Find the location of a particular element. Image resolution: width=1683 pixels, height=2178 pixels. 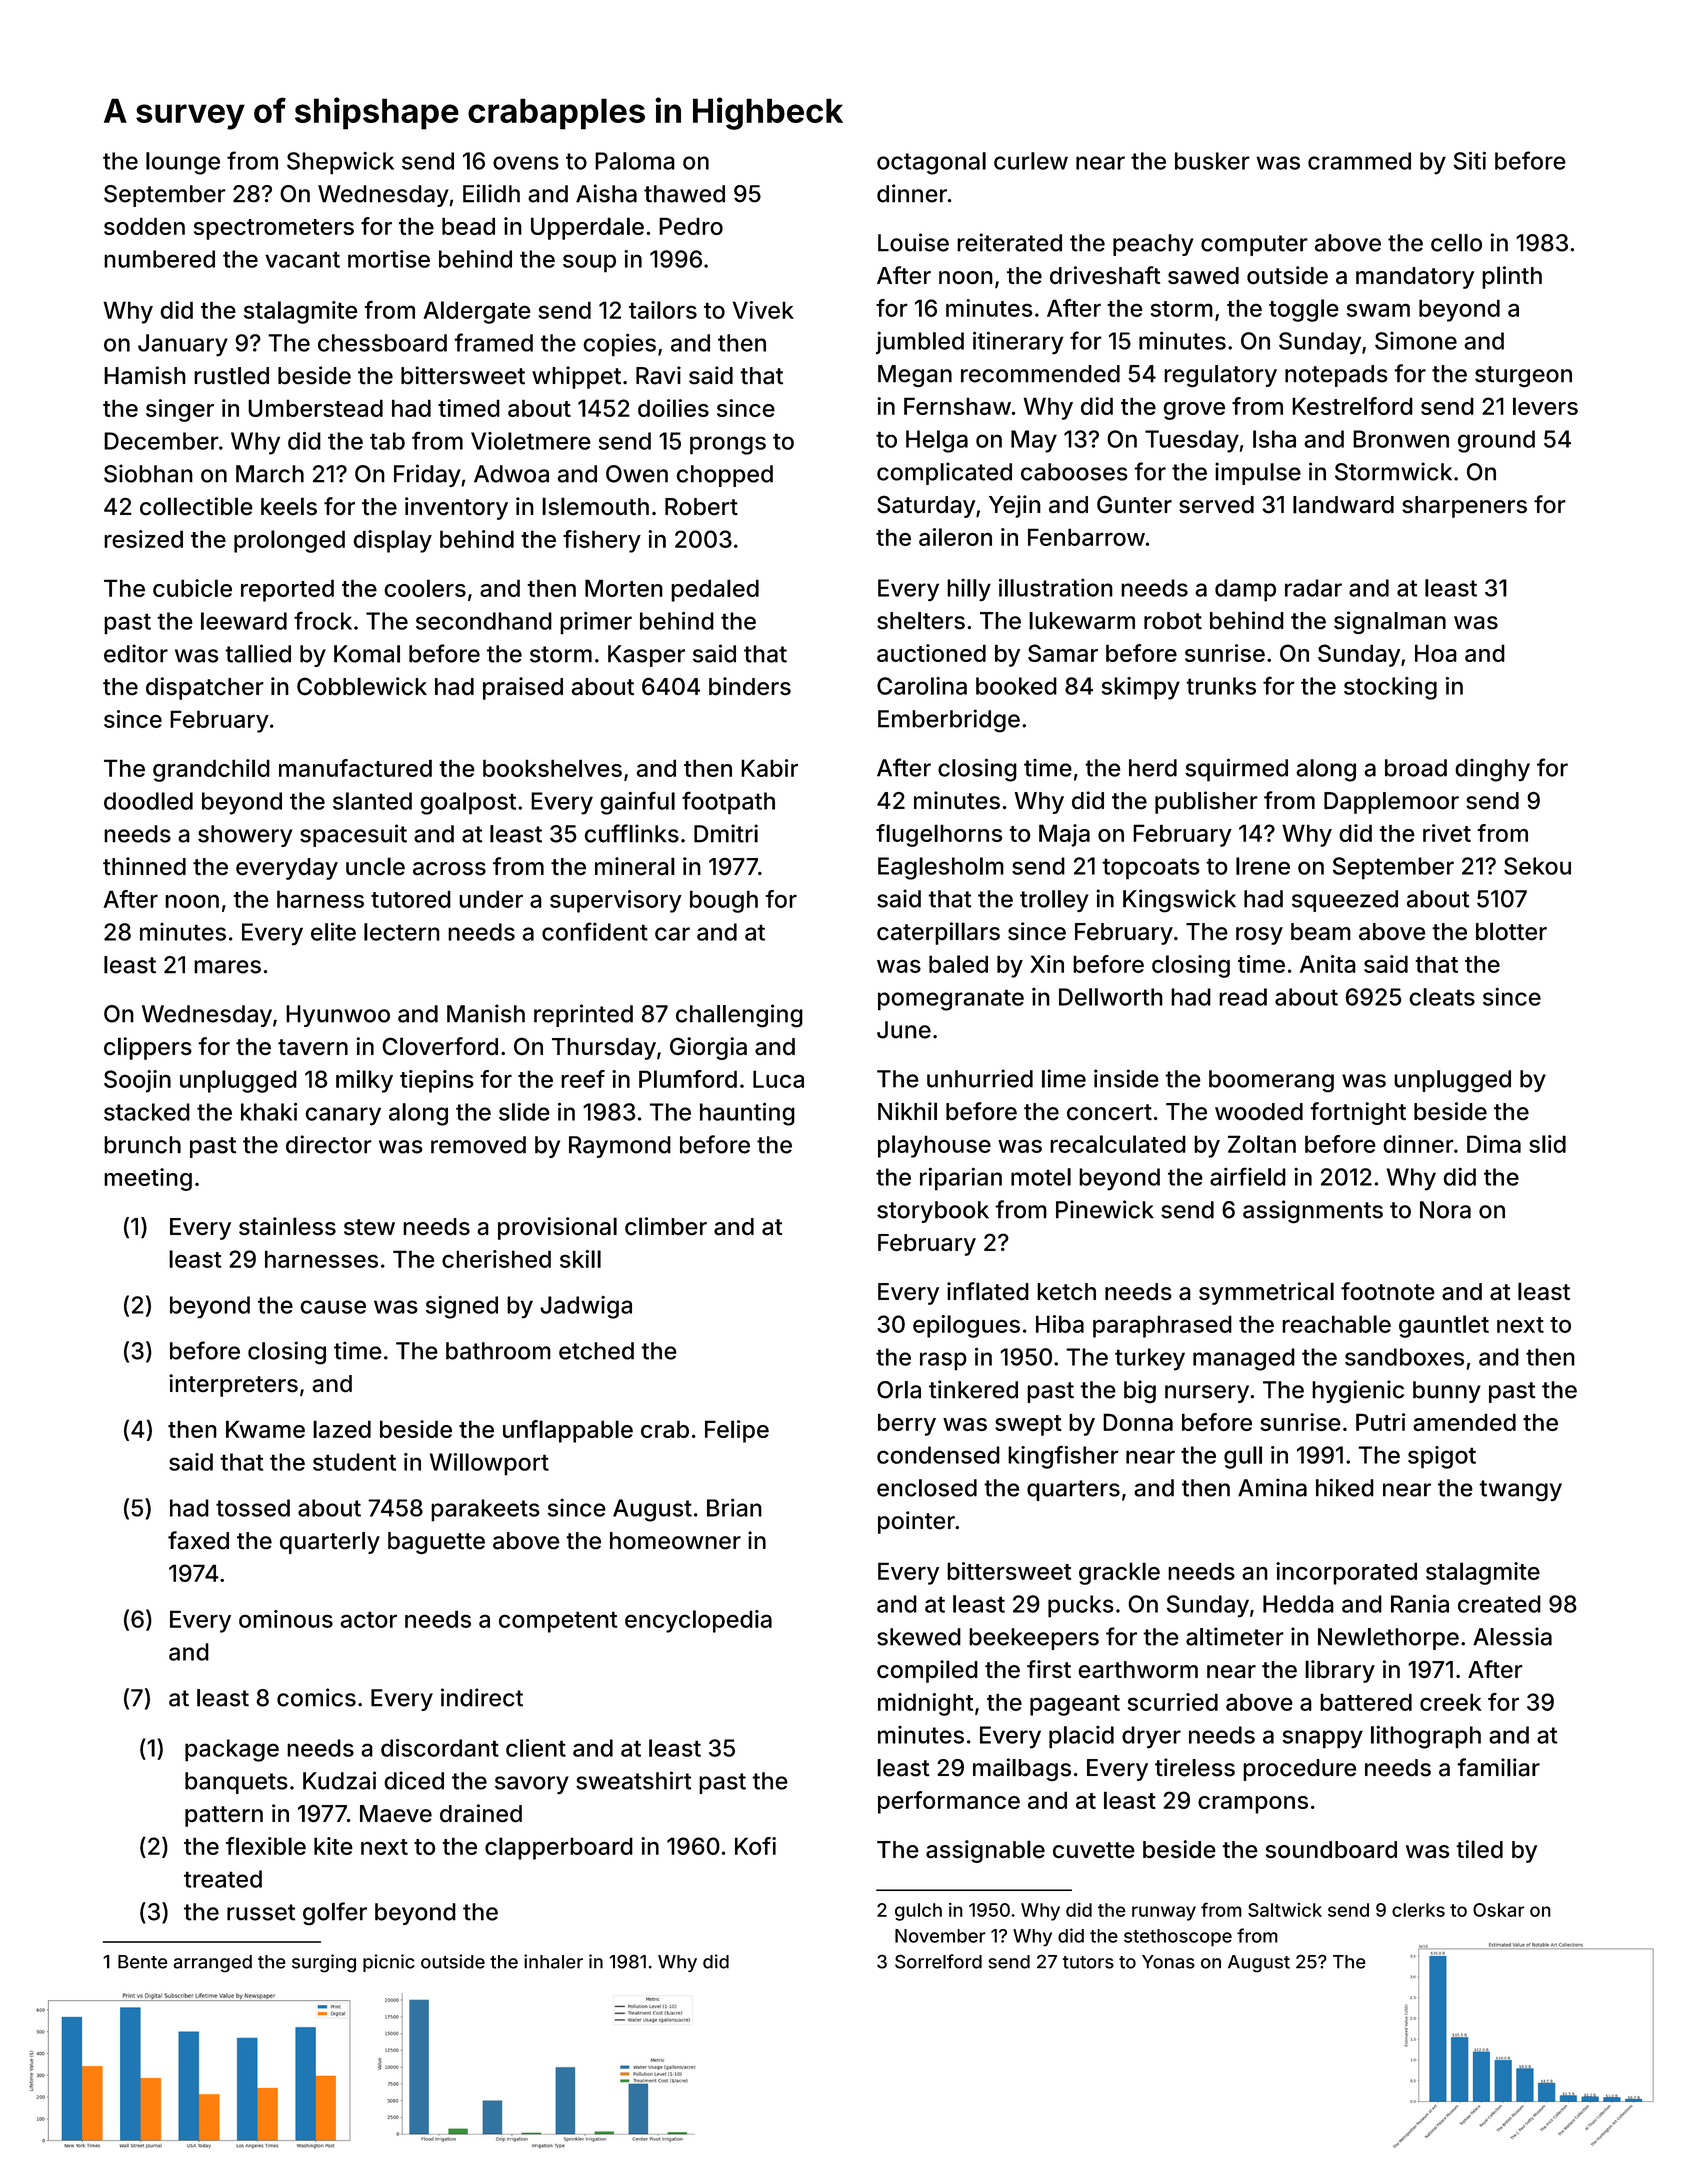

indirect is located at coordinates (482, 1697).
